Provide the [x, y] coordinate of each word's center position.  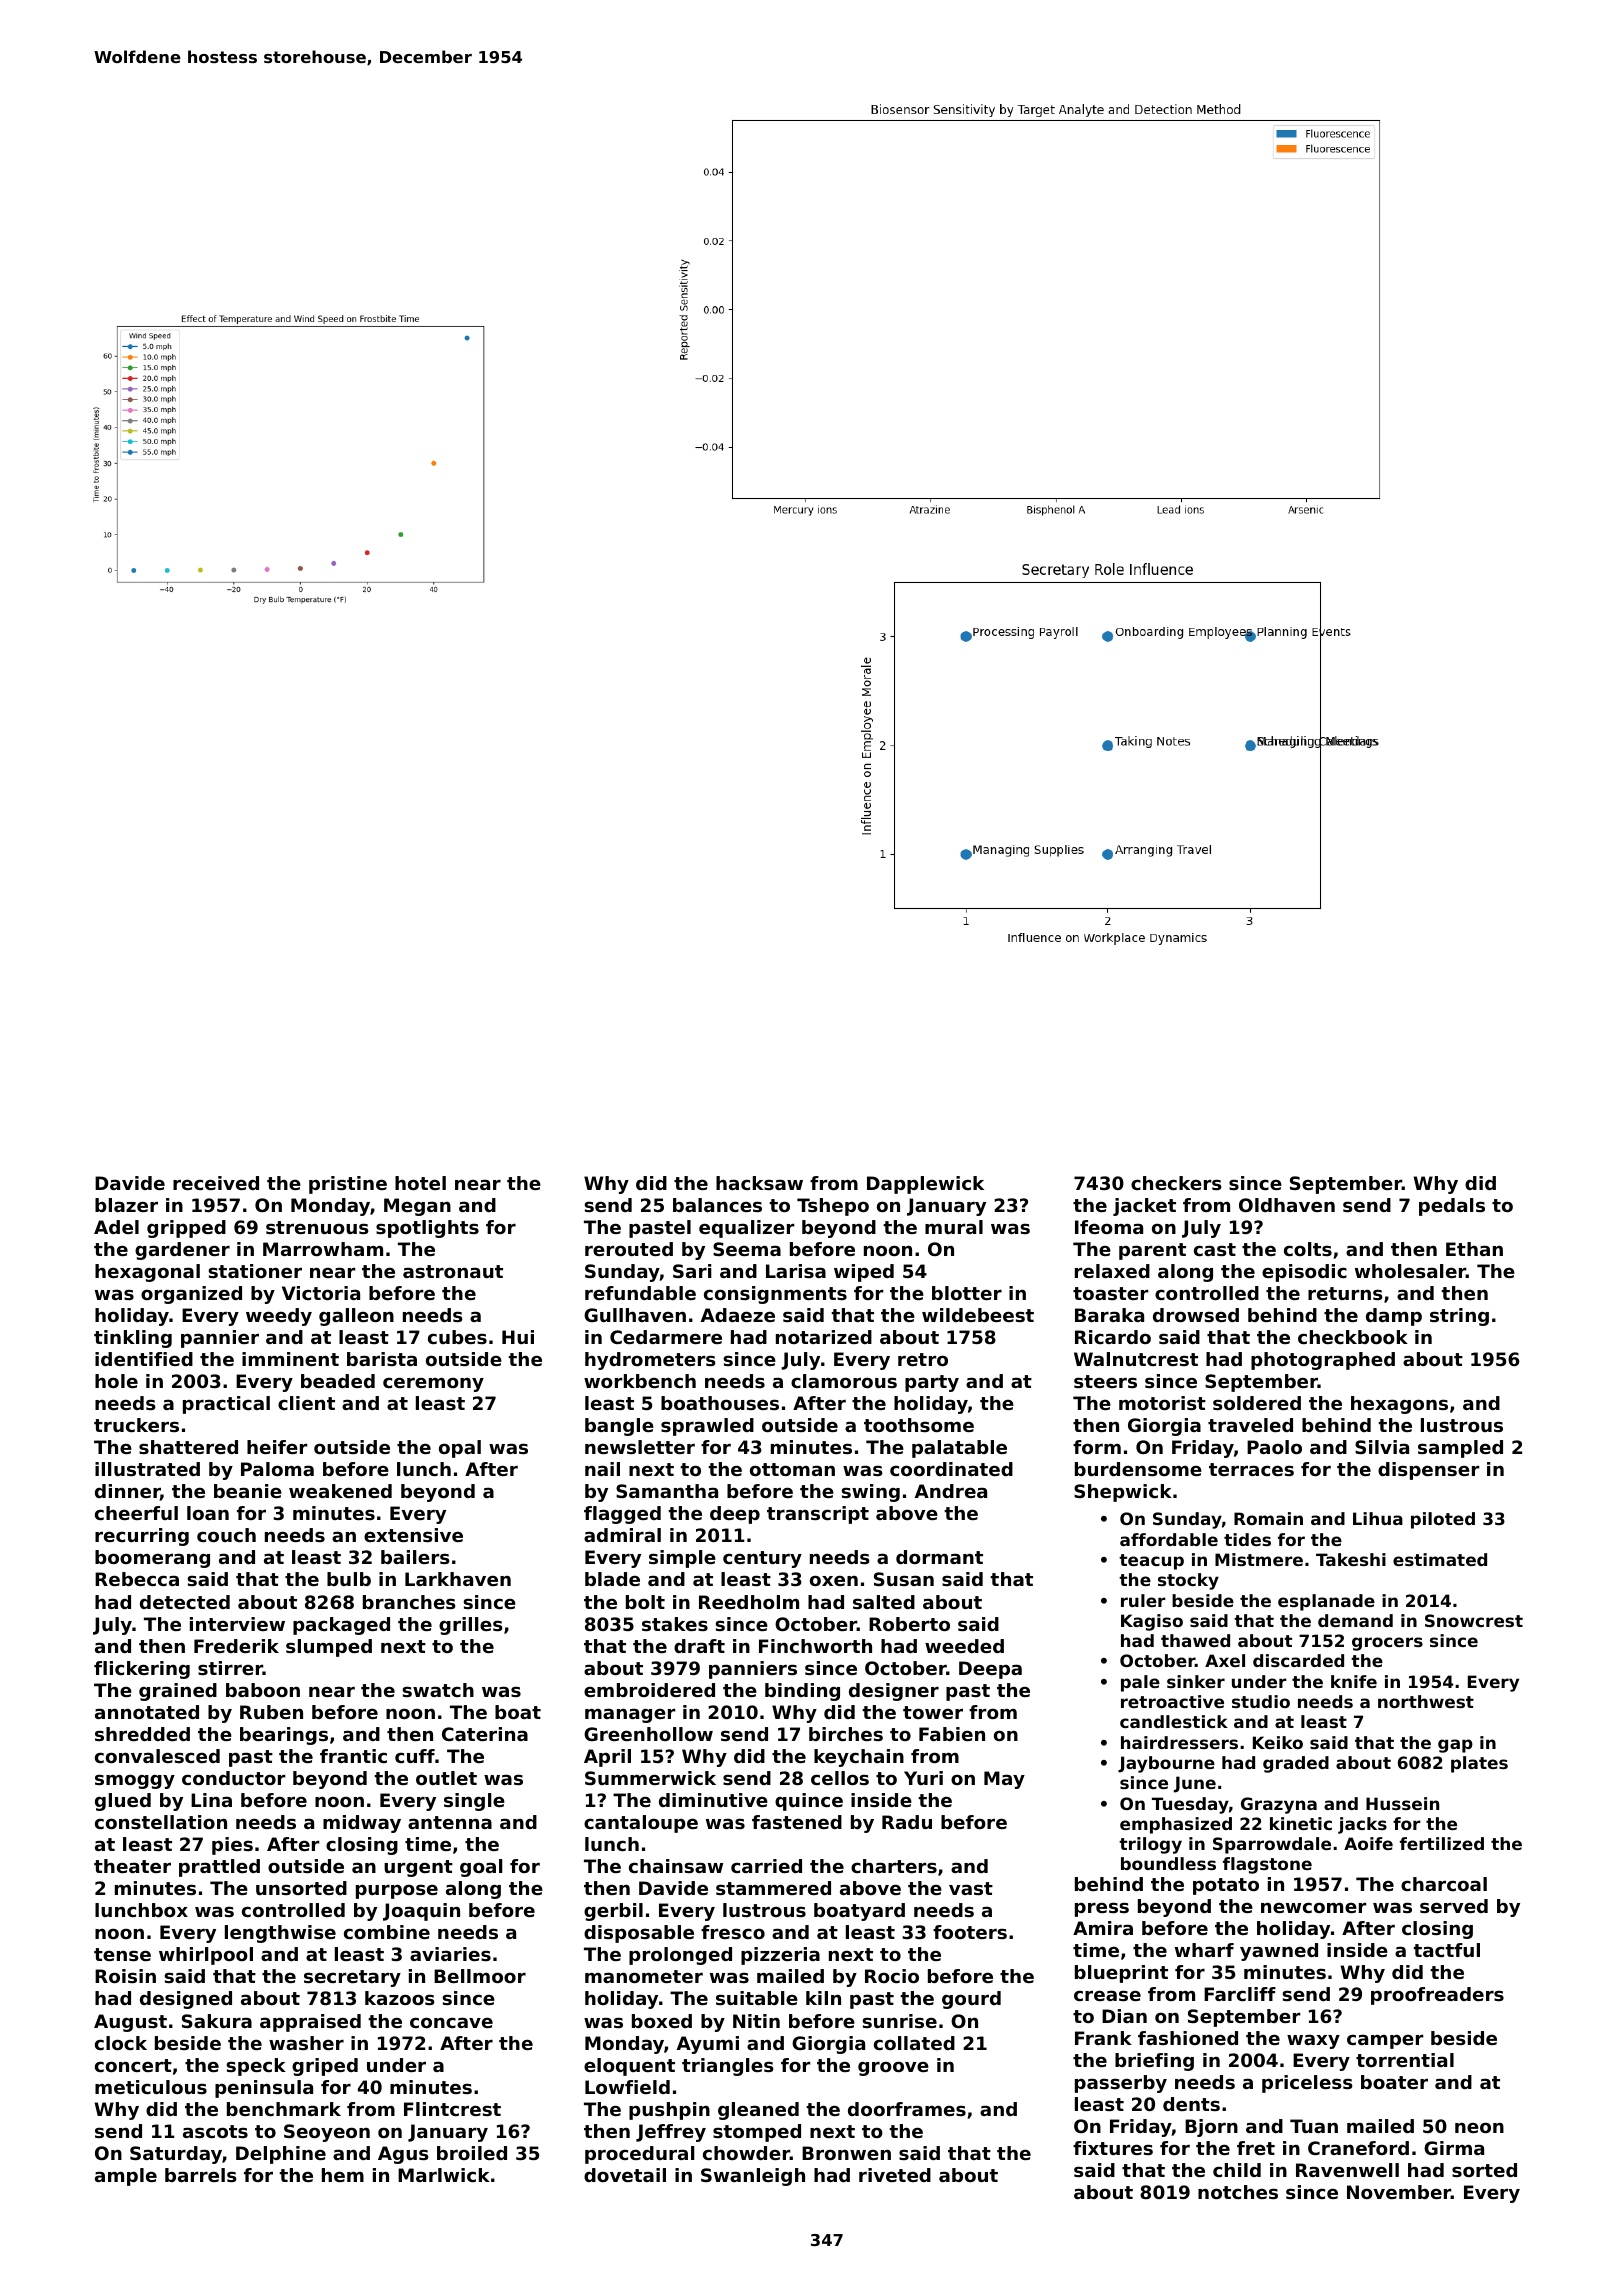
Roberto [909, 1624]
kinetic [1301, 1823]
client [306, 1403]
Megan [417, 1207]
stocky [1188, 1581]
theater [132, 1866]
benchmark [284, 2109]
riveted [895, 2175]
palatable [959, 1449]
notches [1238, 2192]
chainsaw [676, 1866]
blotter [967, 1293]
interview [237, 1624]
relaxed [1112, 1271]
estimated [1440, 1559]
